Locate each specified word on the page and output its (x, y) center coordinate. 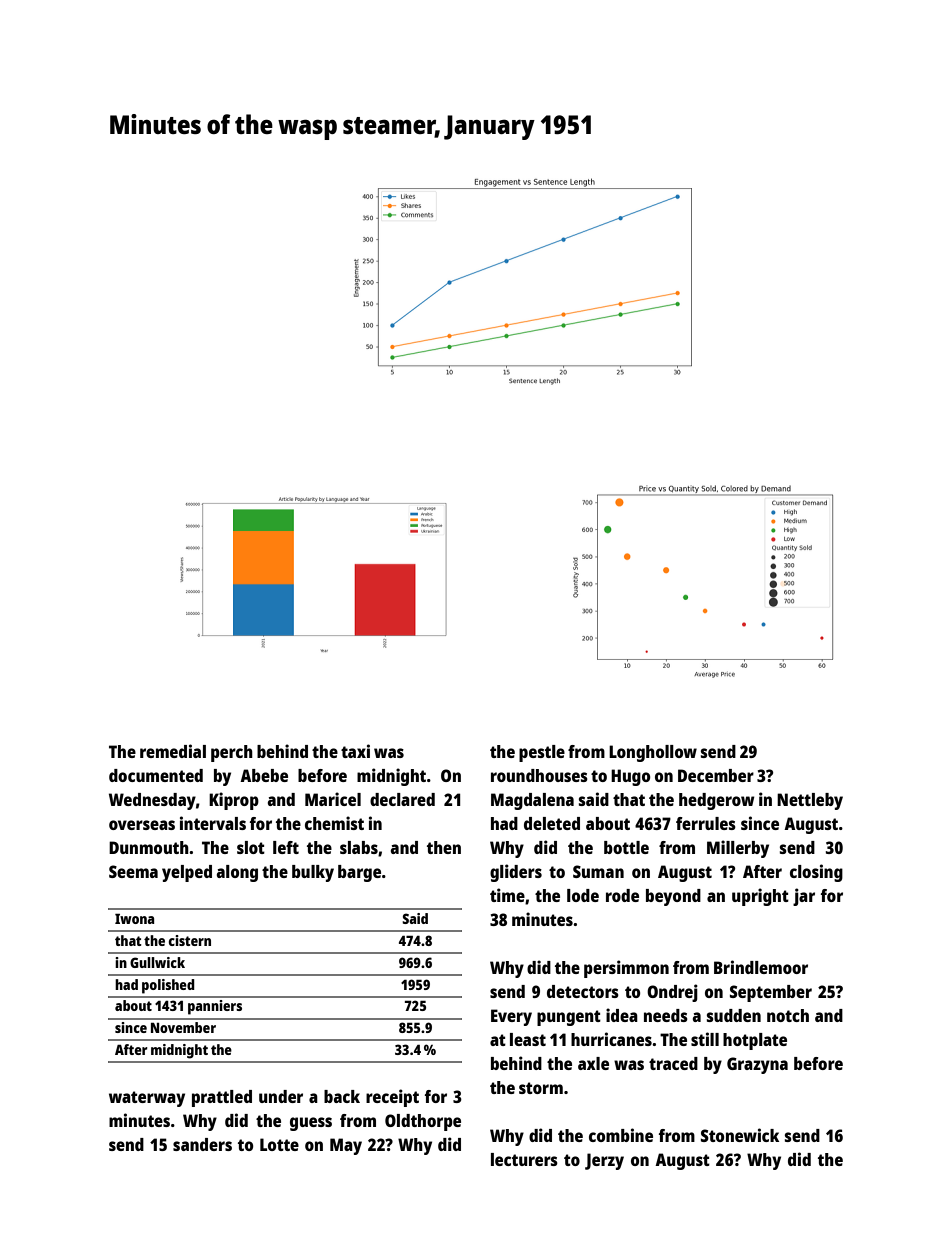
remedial (173, 751)
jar (804, 897)
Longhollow (653, 753)
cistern (190, 940)
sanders (202, 1144)
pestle (542, 753)
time (507, 895)
